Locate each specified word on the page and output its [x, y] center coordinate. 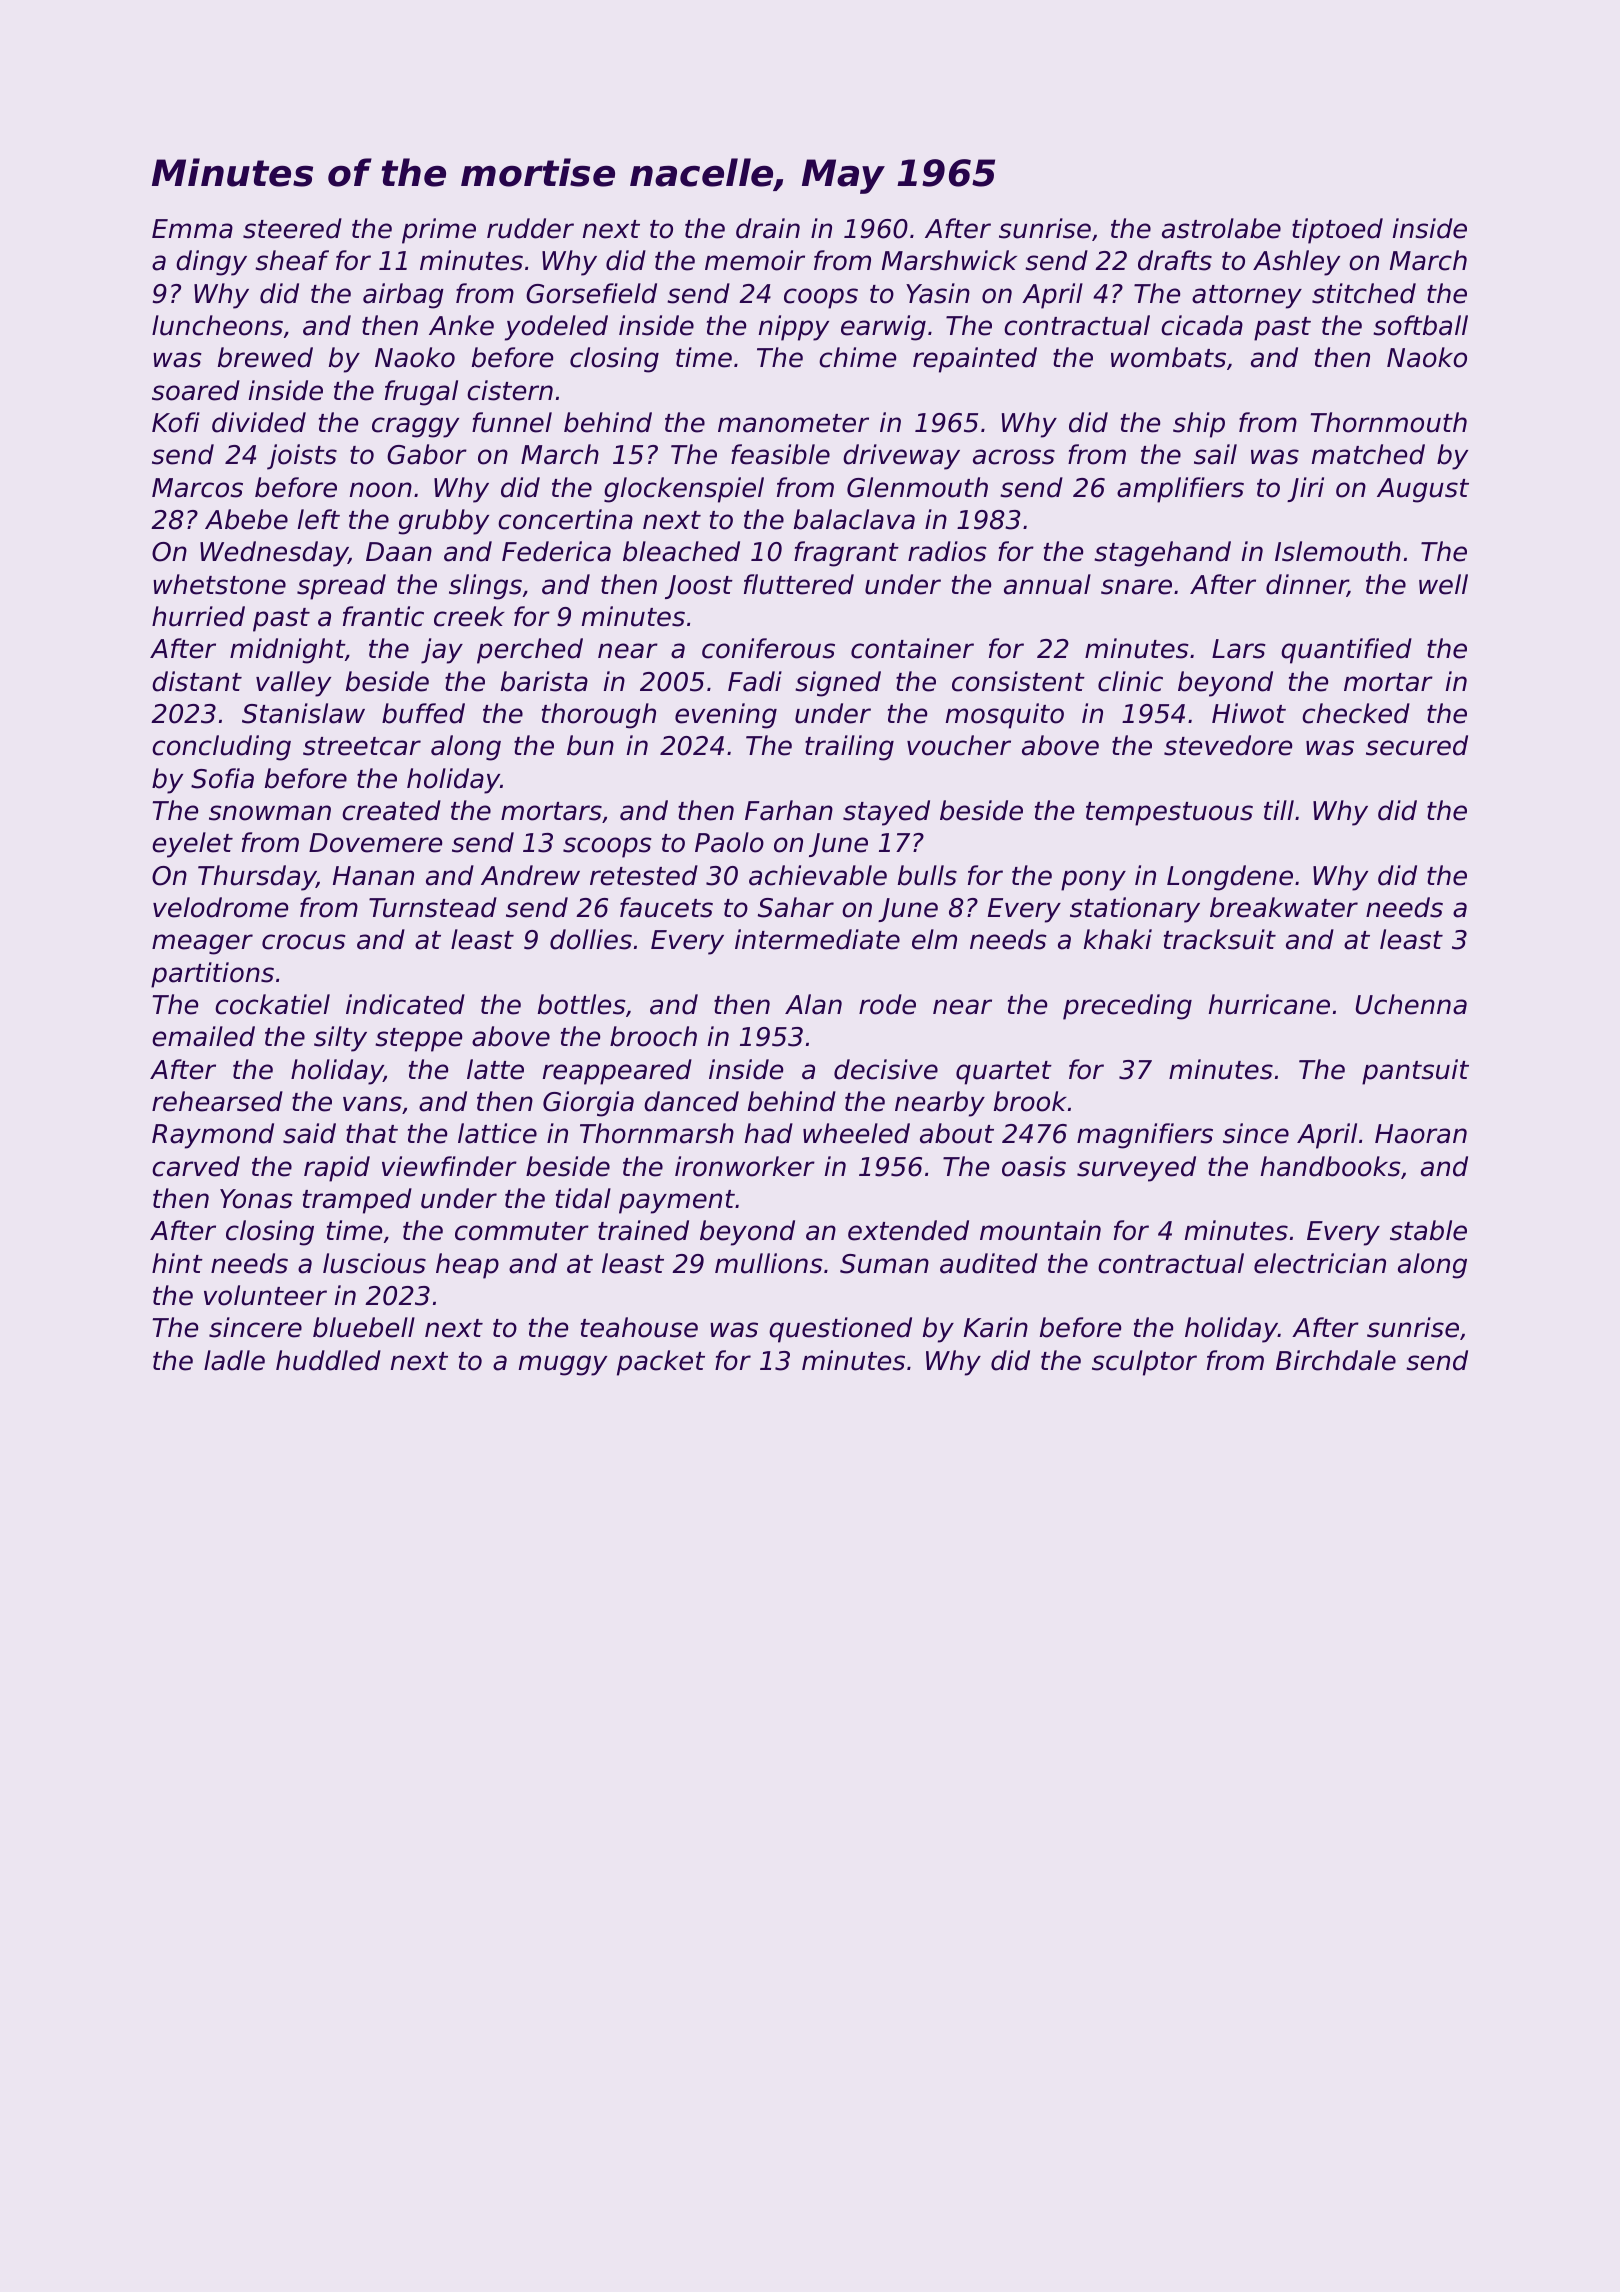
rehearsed [217, 1101]
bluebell [364, 1327]
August [1423, 490]
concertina [565, 519]
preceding [1127, 1007]
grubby [444, 522]
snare [1136, 587]
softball [1420, 325]
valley [293, 684]
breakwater [1284, 907]
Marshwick [949, 260]
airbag [403, 296]
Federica [556, 551]
